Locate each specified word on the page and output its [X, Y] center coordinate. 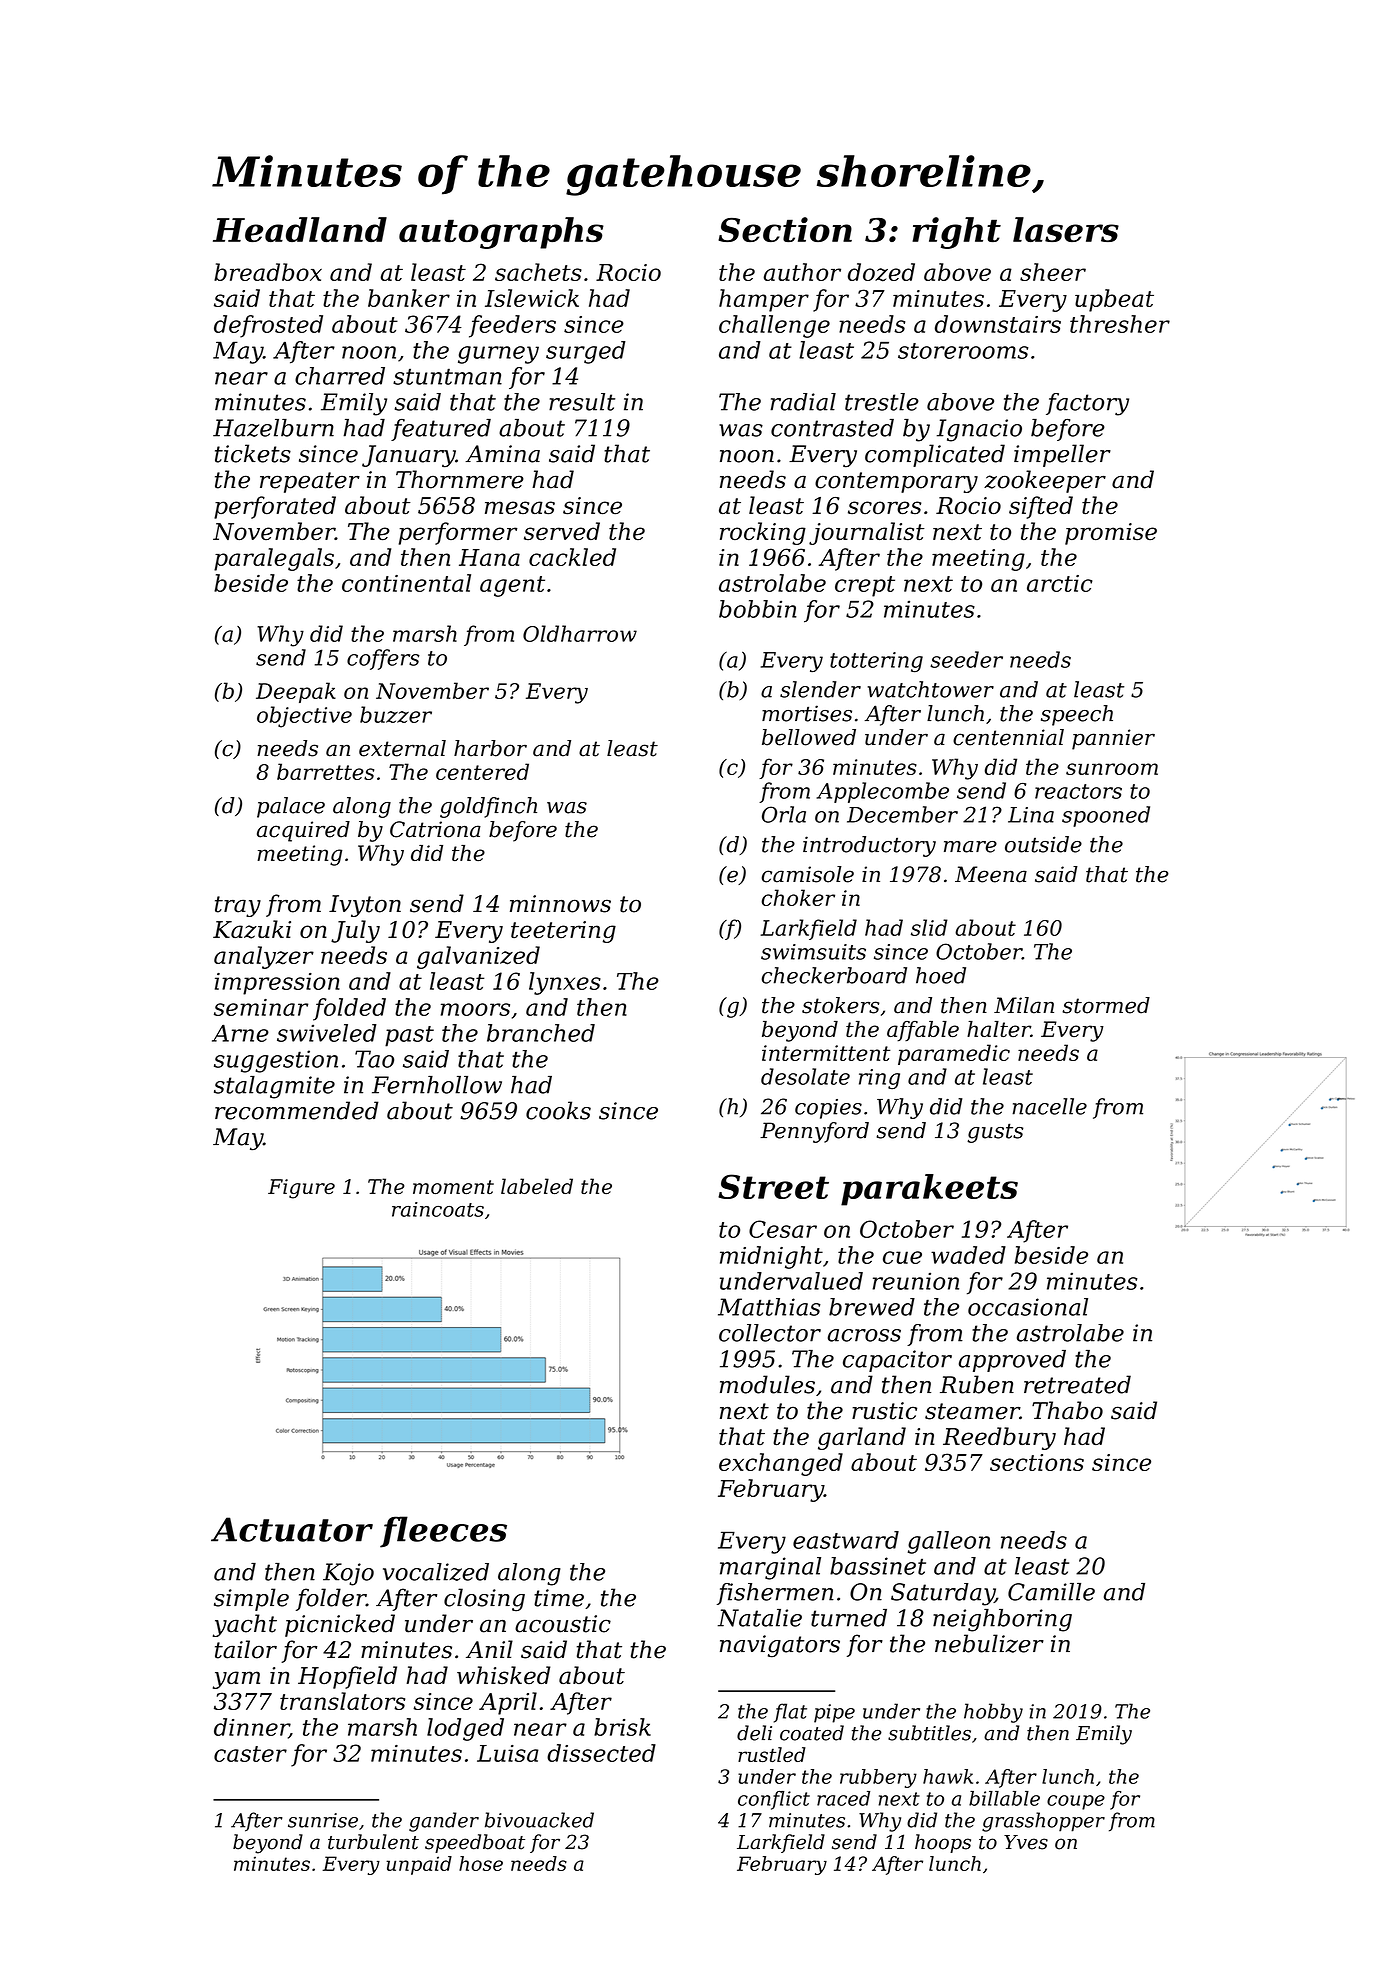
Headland [300, 229]
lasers [1066, 229]
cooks [558, 1110]
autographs [501, 233]
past [409, 1036]
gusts [995, 1133]
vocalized [436, 1572]
